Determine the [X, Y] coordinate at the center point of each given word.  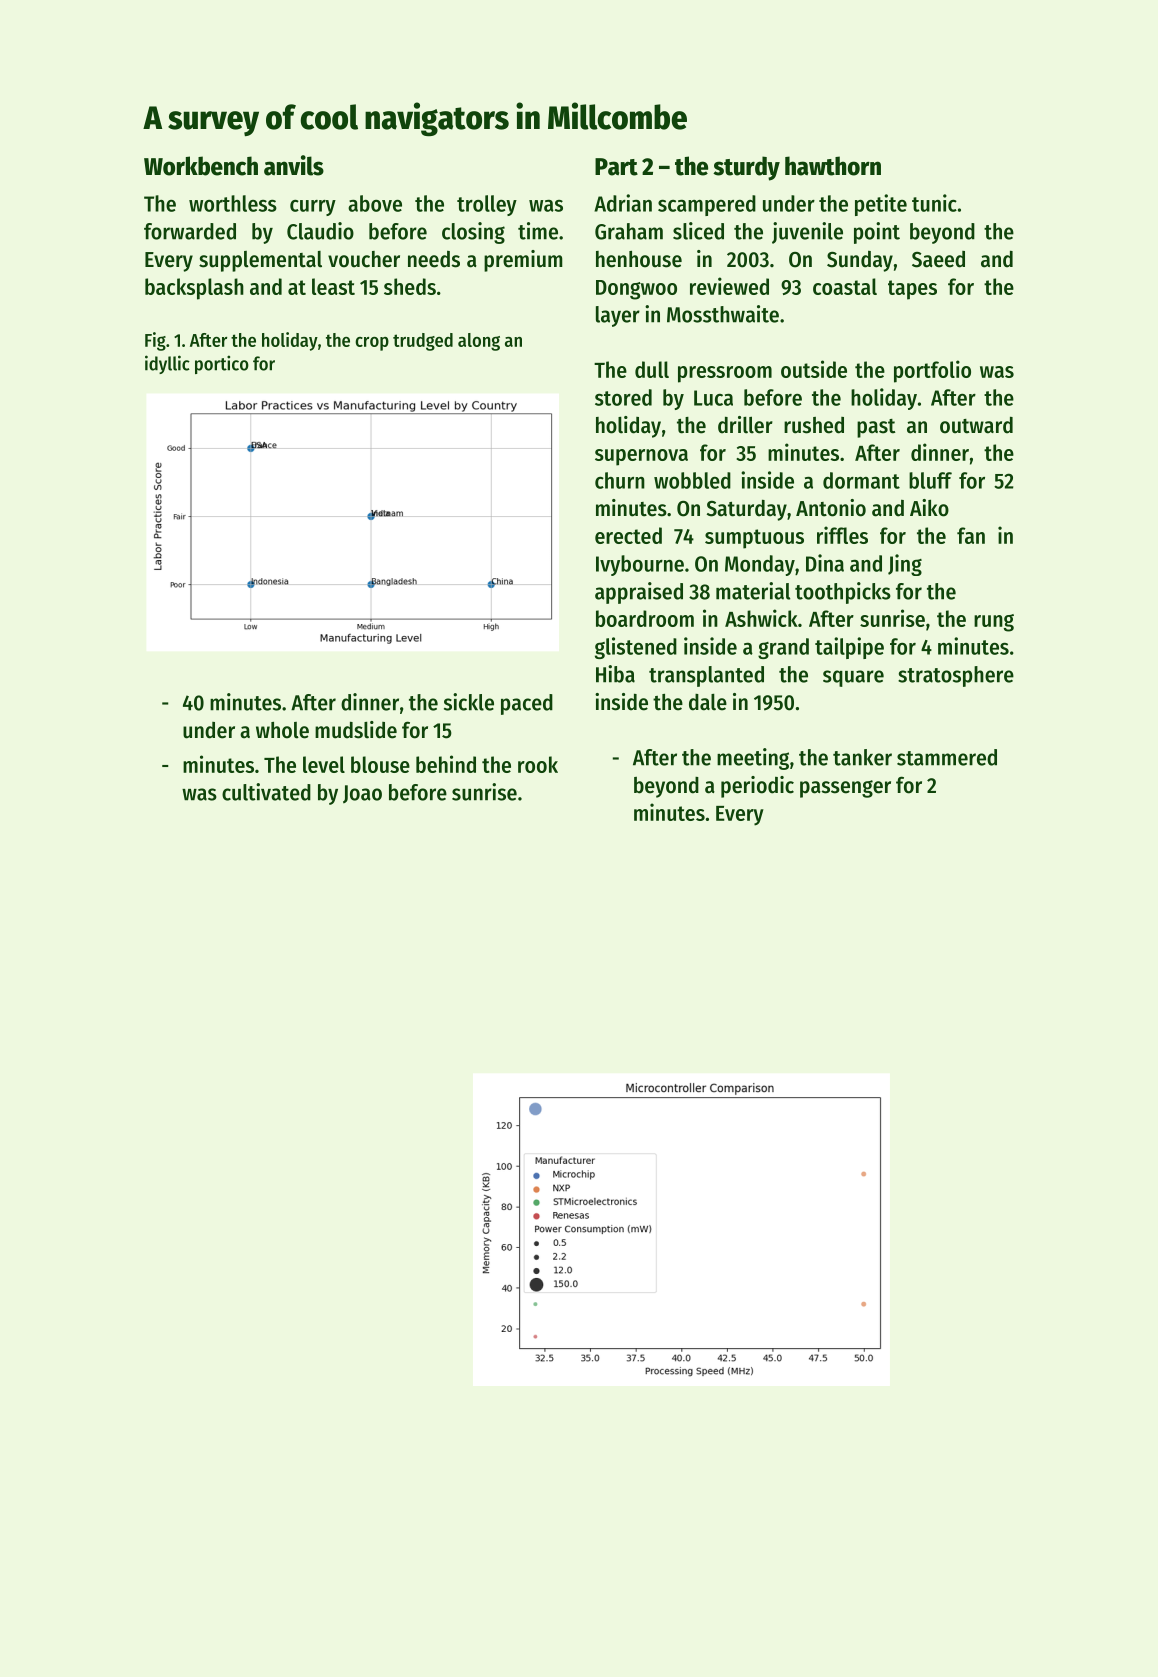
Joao [362, 794]
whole [282, 730]
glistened [636, 648]
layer [618, 316]
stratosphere [956, 676]
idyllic [167, 364]
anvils [294, 165]
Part [616, 167]
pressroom [725, 374]
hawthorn [833, 166]
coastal [845, 286]
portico [222, 364]
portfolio [932, 371]
